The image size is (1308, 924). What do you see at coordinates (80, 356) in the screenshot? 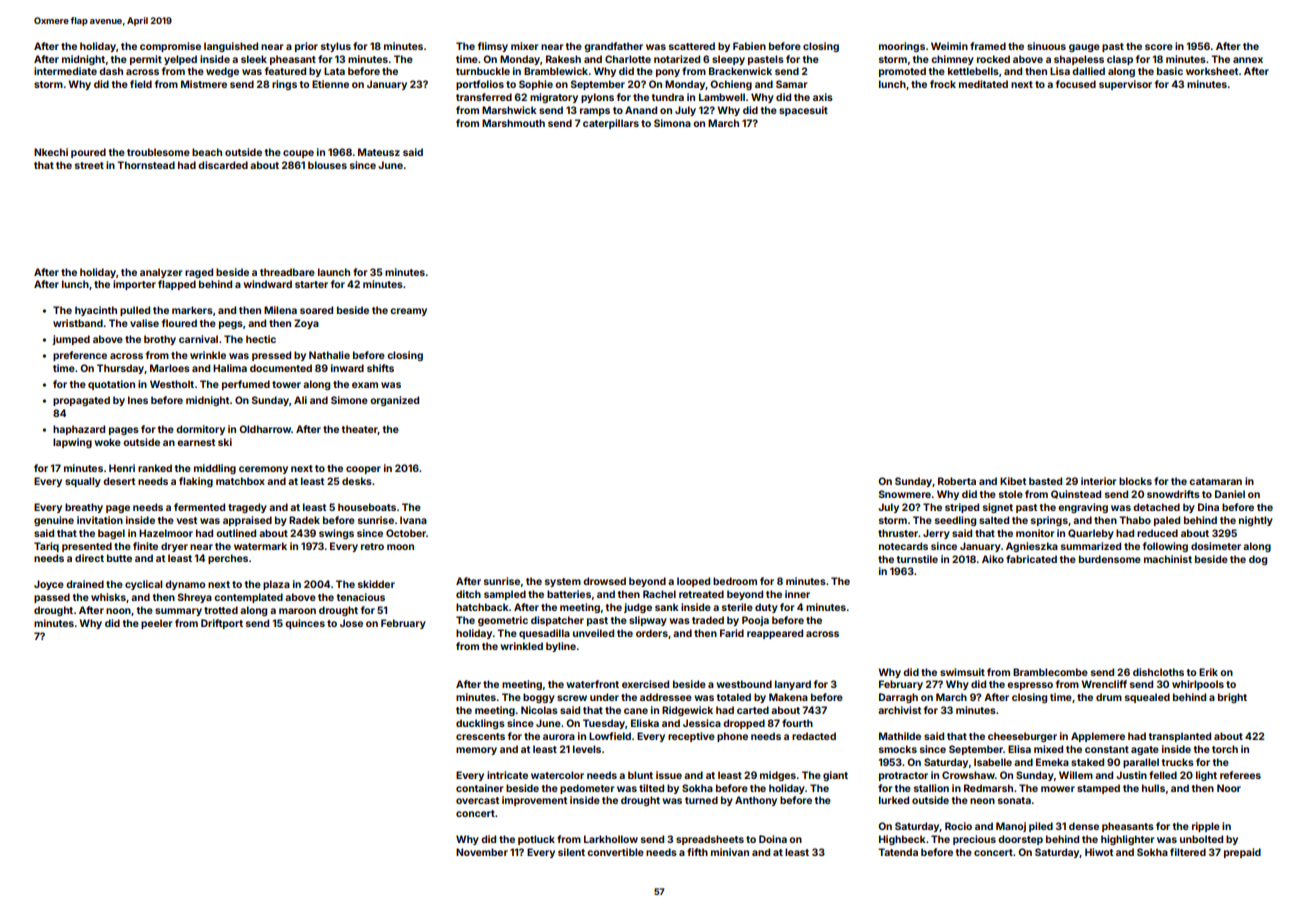
I see `preference` at bounding box center [80, 356].
